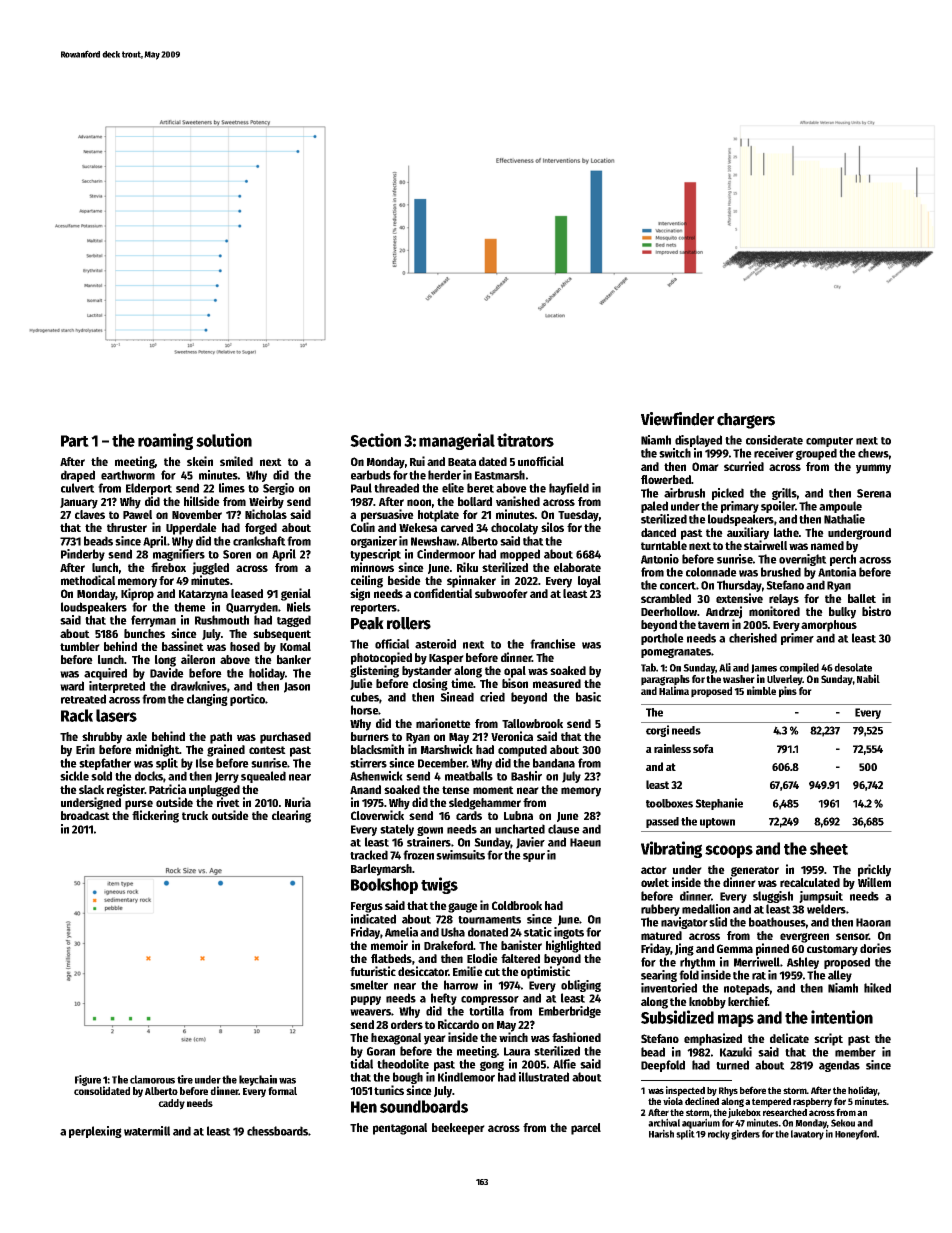 This screenshot has width=952, height=1233. Describe the element at coordinates (852, 936) in the screenshot. I see `sensor` at that location.
